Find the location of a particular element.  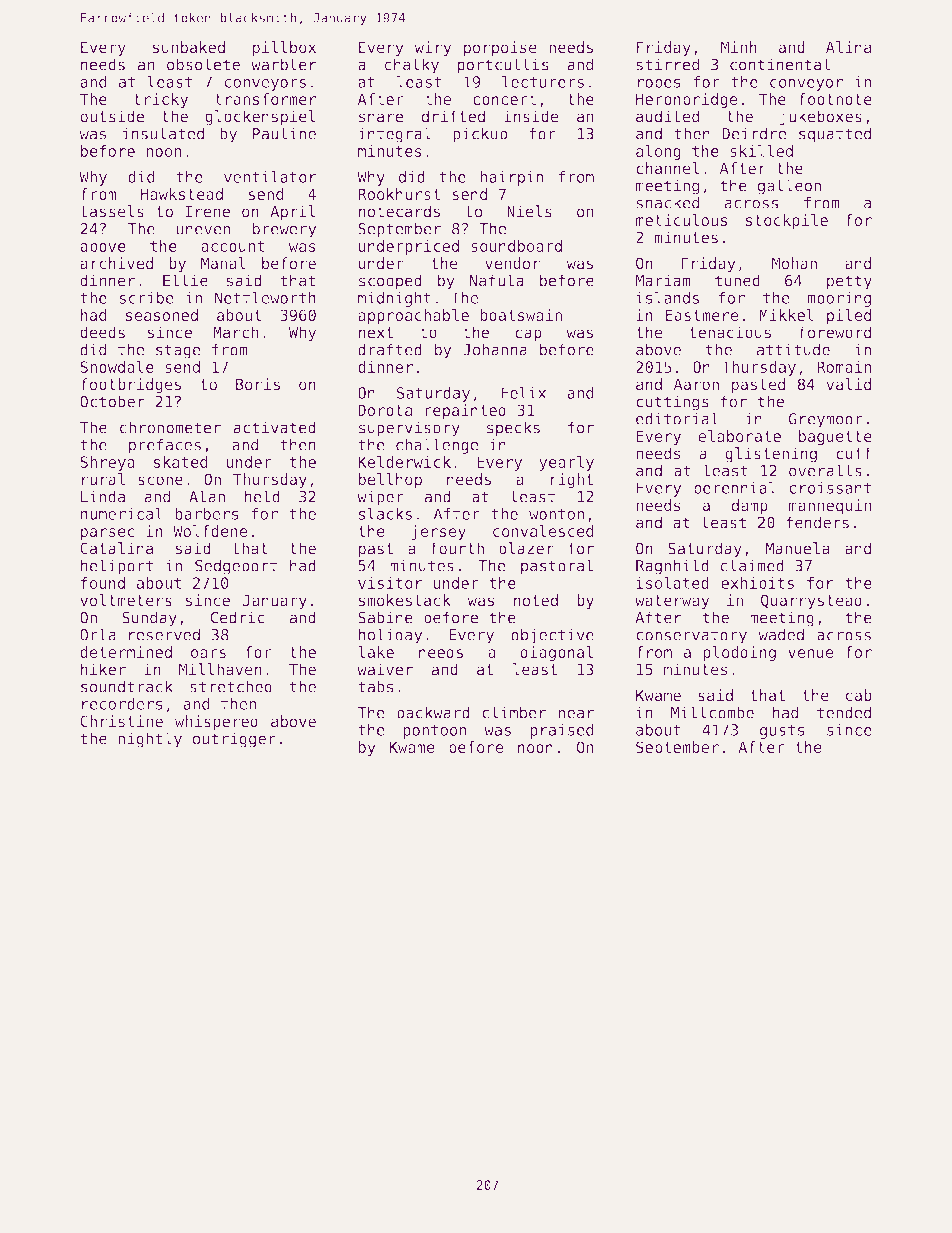

Snowdale is located at coordinates (117, 367).
